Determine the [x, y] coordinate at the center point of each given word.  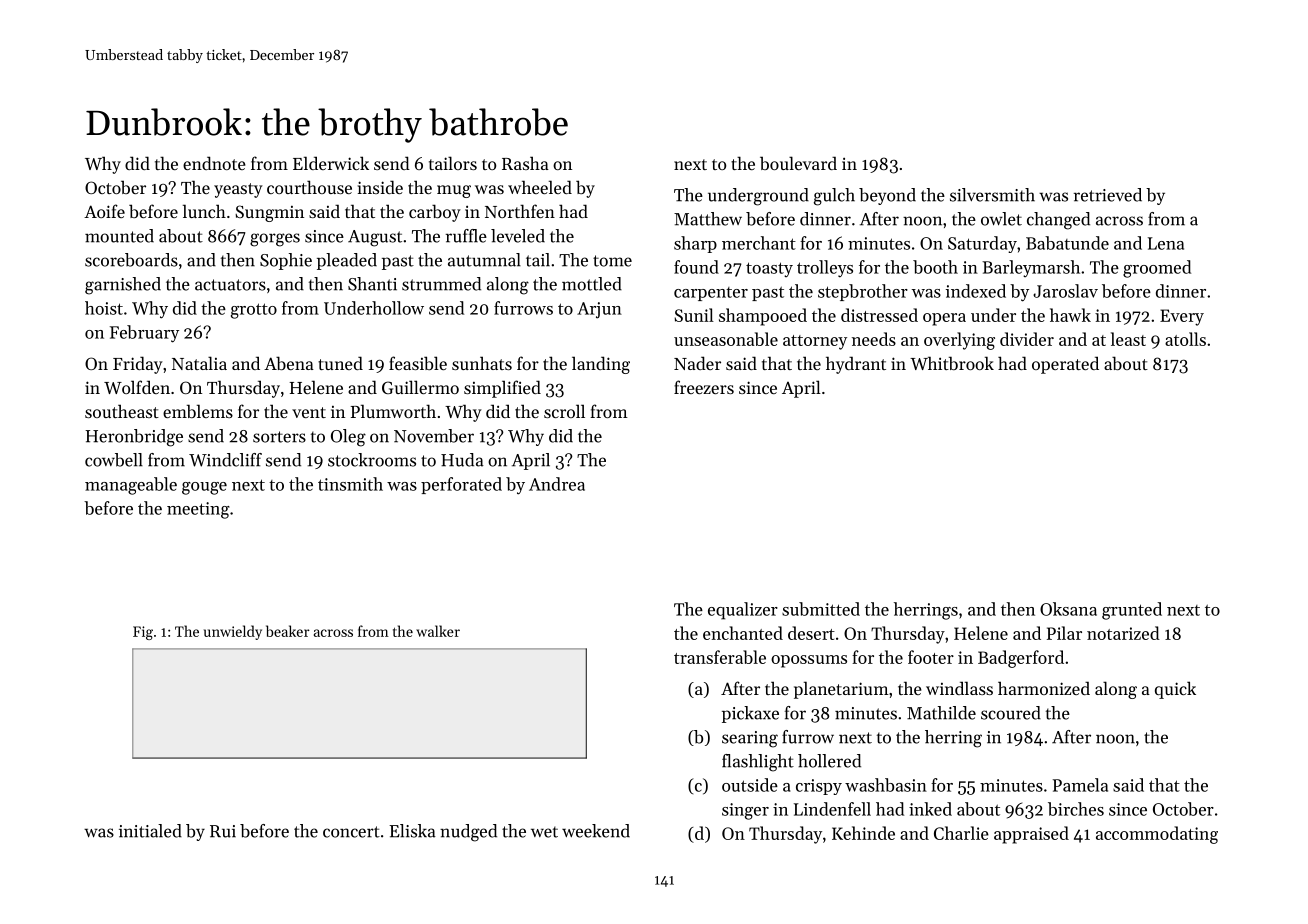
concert [351, 832]
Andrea [557, 484]
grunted [1132, 611]
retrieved [1108, 195]
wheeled [540, 187]
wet [544, 832]
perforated [461, 485]
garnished [123, 286]
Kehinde [863, 833]
